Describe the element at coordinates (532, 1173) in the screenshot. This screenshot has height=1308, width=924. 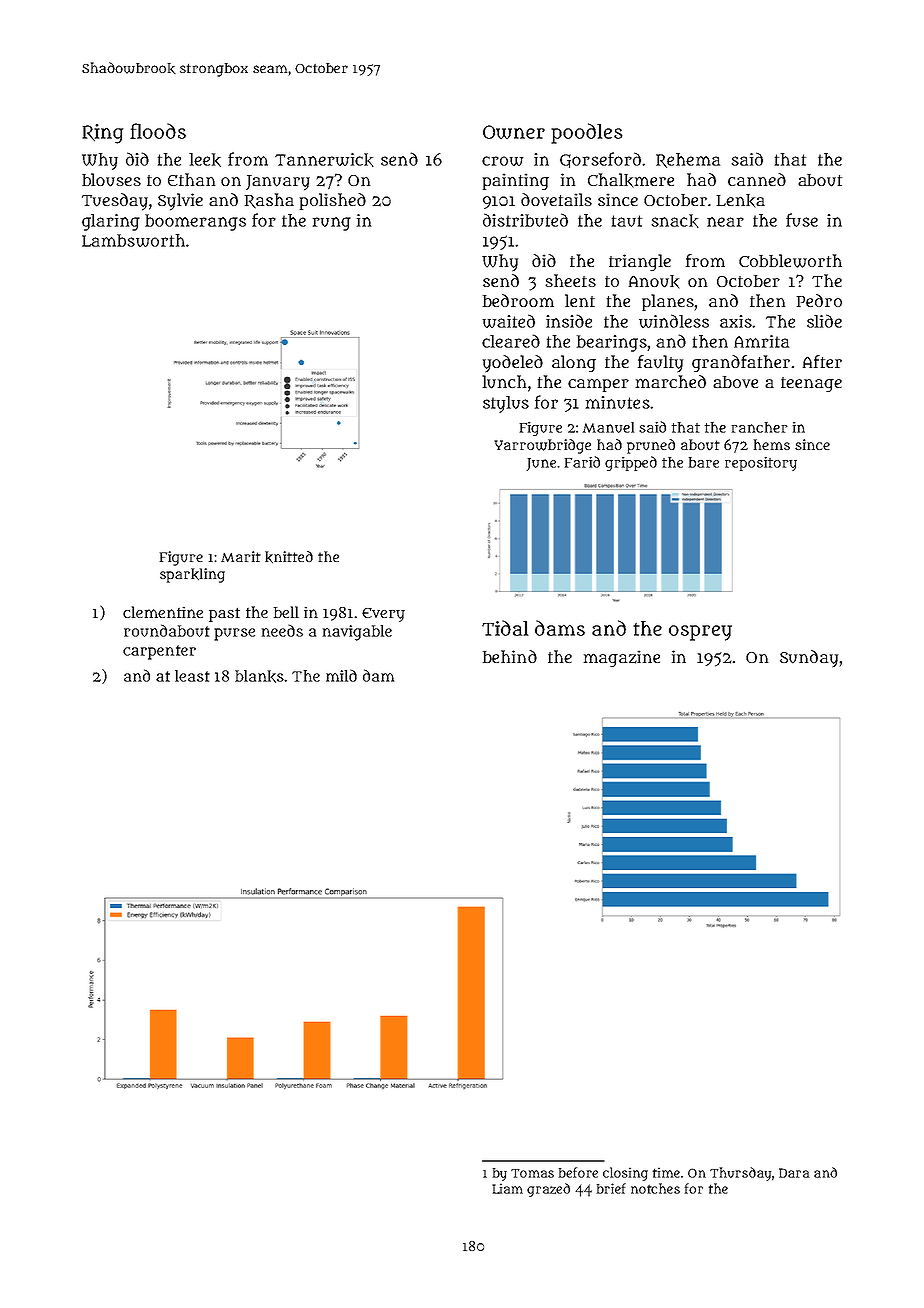
I see `Tomas` at that location.
